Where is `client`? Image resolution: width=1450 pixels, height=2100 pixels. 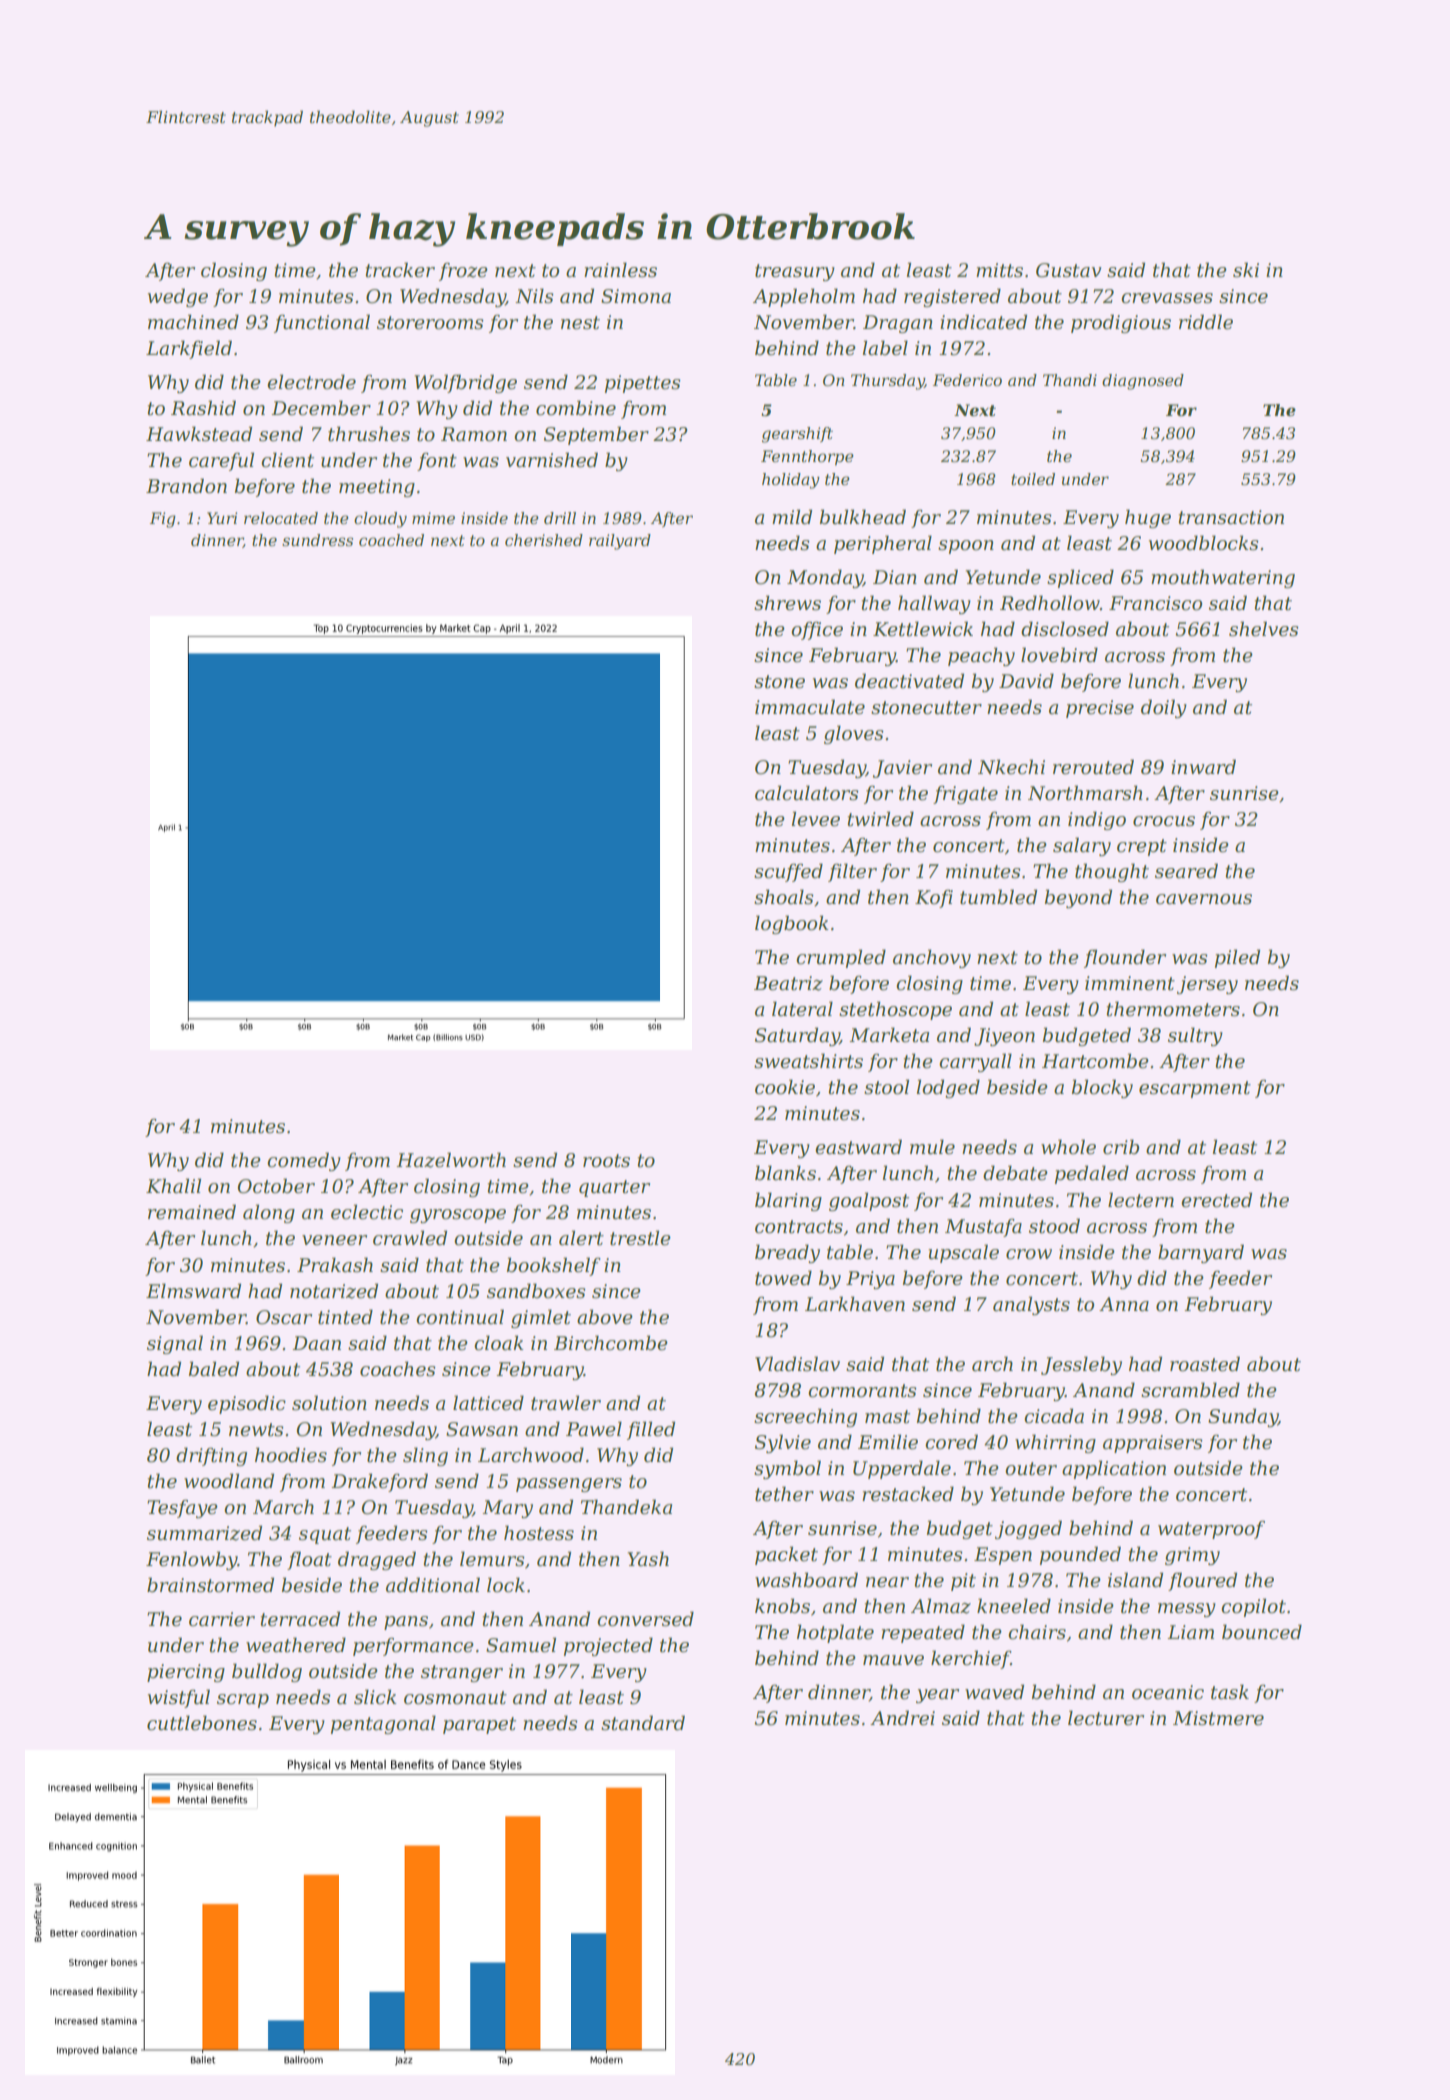
client is located at coordinates (287, 460).
